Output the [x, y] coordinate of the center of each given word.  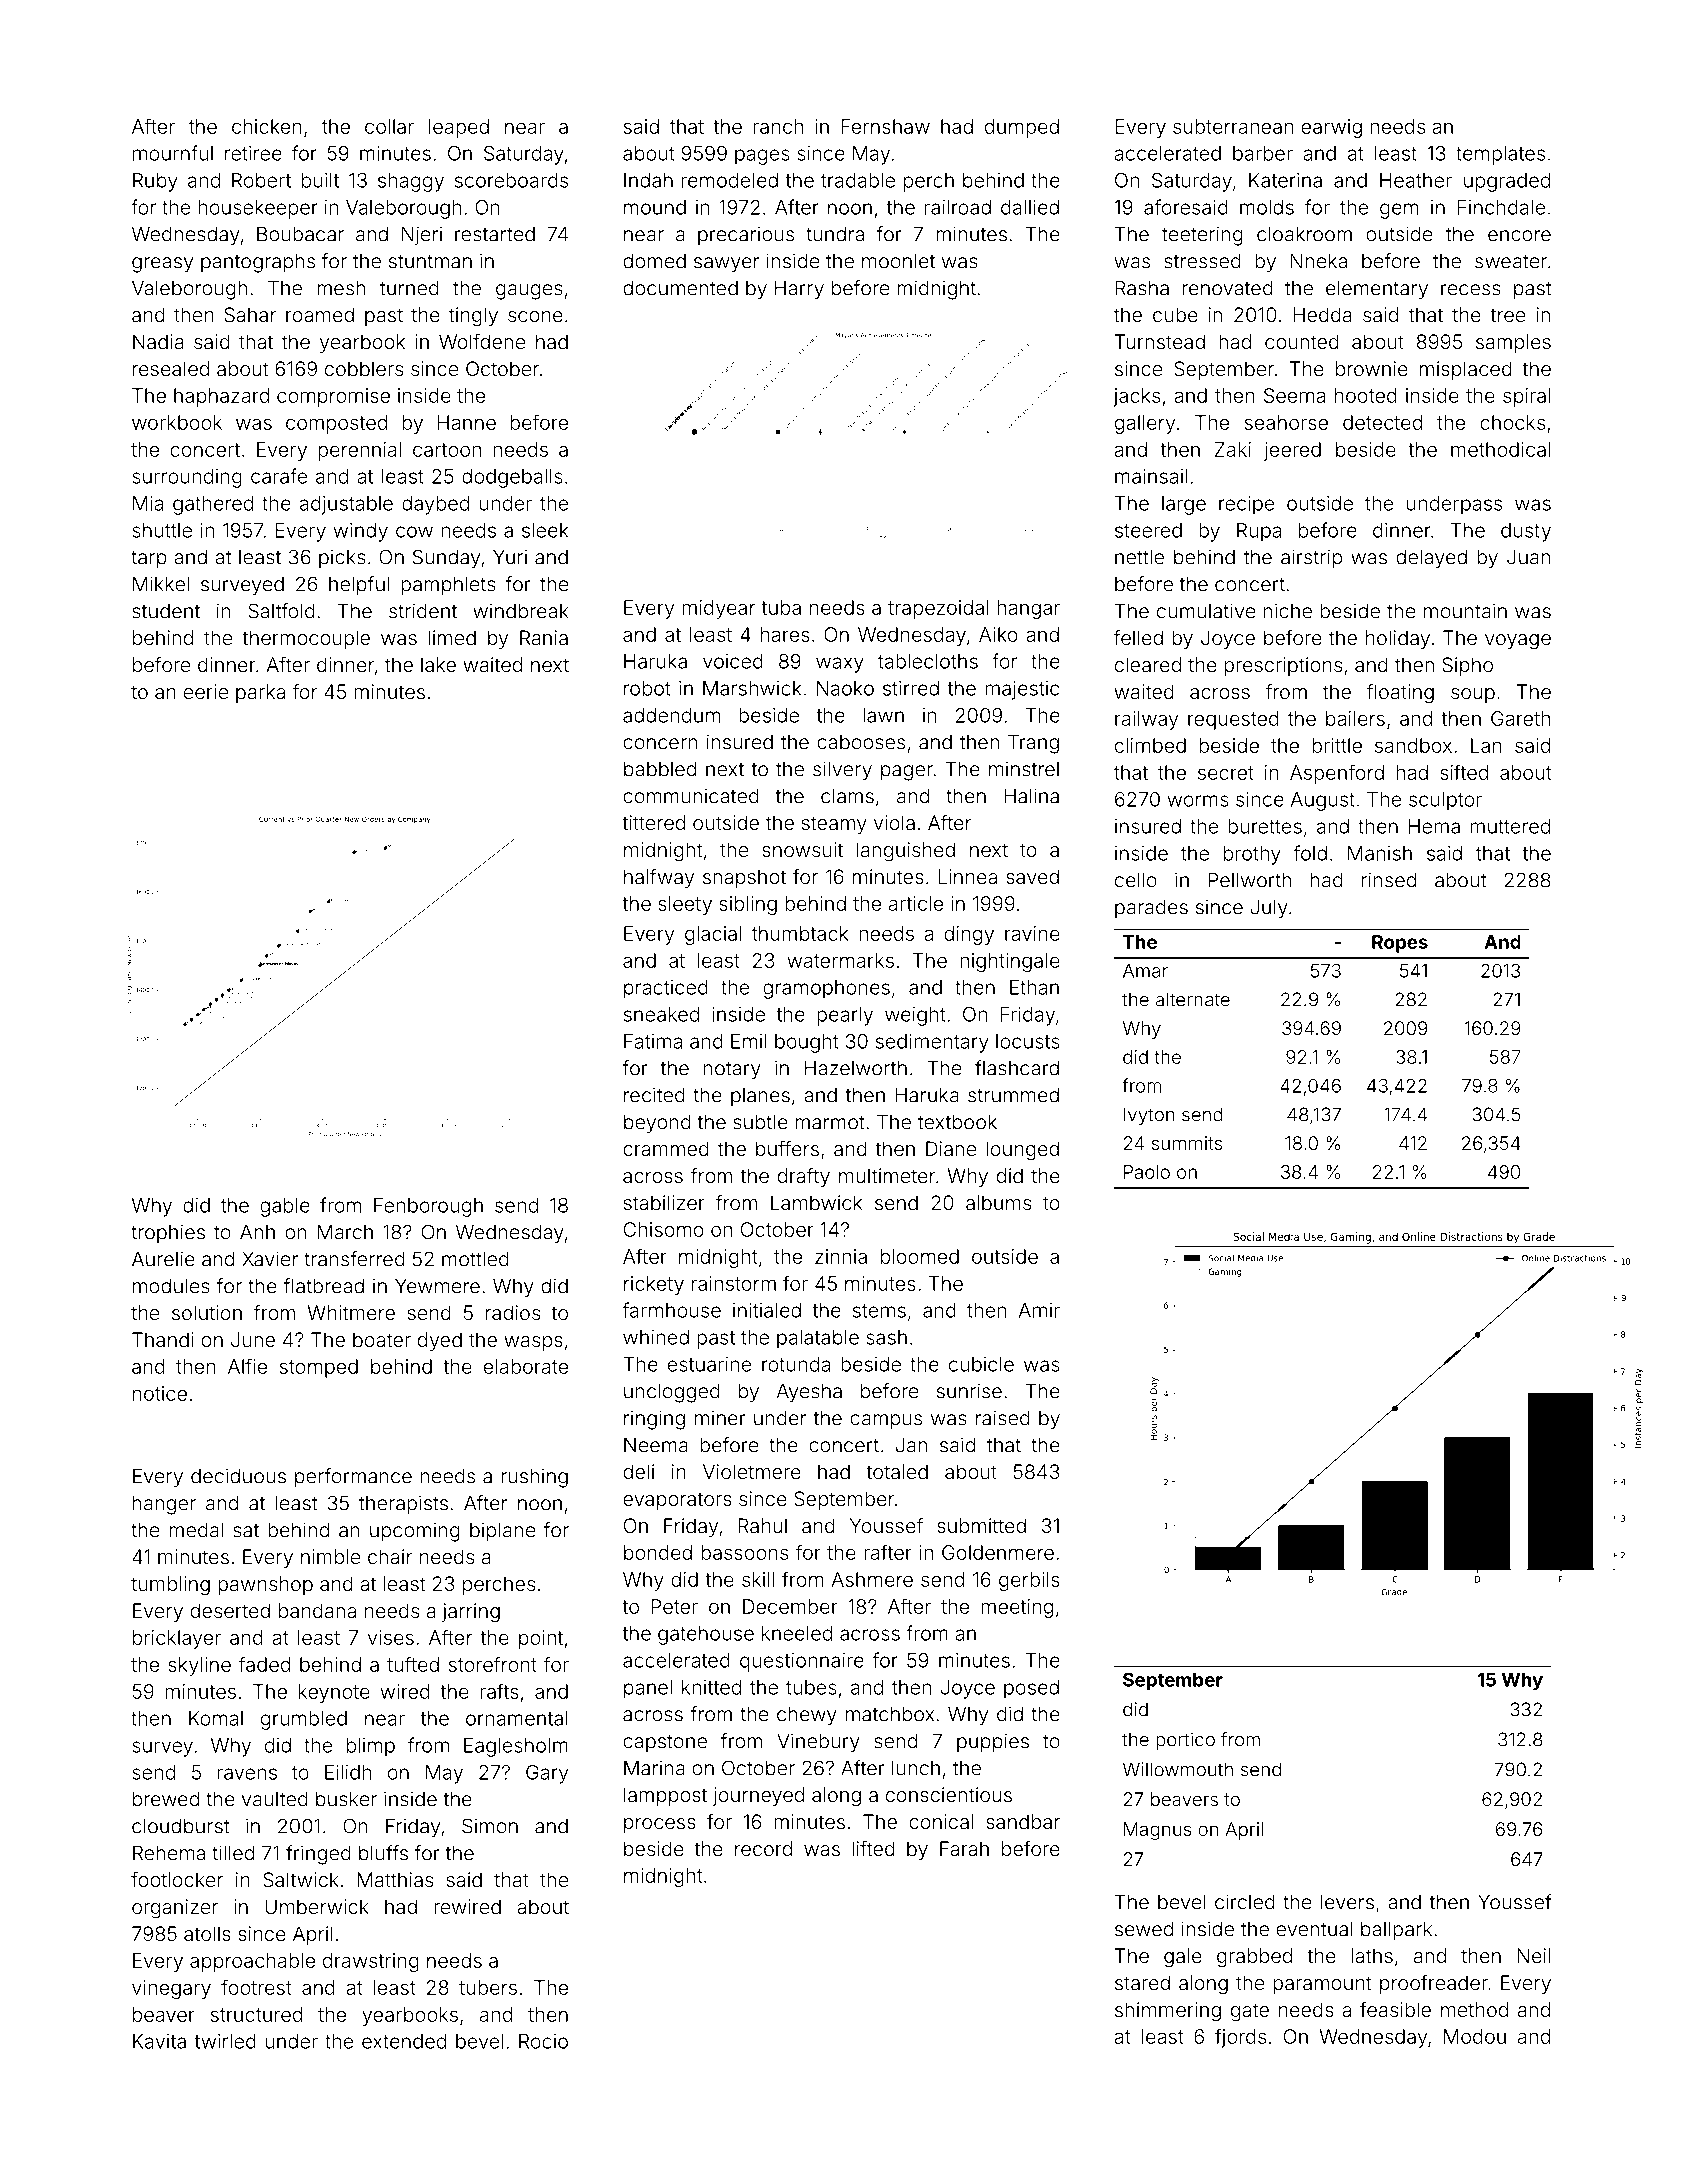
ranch [778, 126]
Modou [1475, 2036]
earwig [1331, 128]
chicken [267, 126]
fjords [1240, 2038]
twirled [225, 2041]
